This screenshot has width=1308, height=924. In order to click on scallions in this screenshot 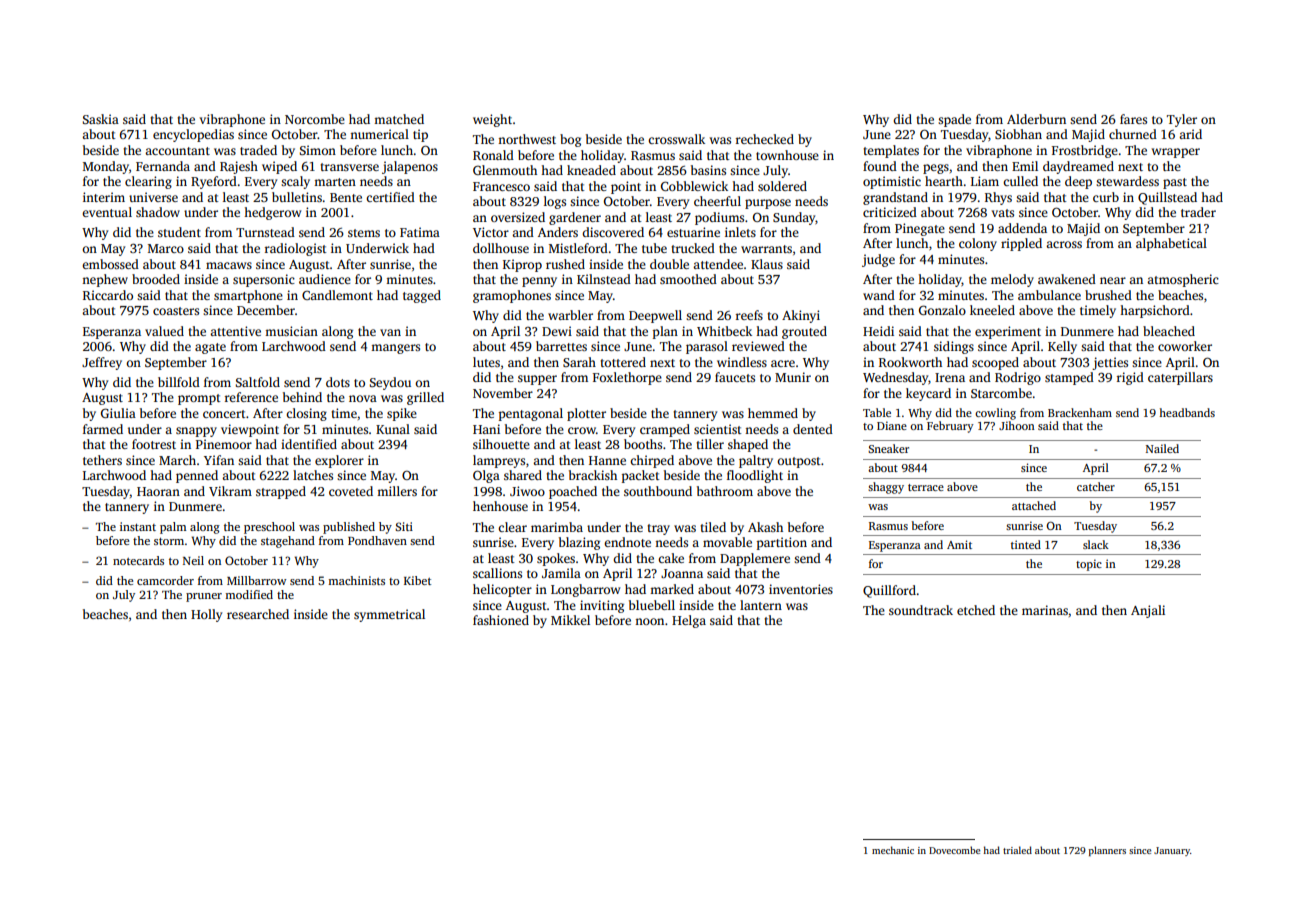, I will do `click(497, 573)`.
